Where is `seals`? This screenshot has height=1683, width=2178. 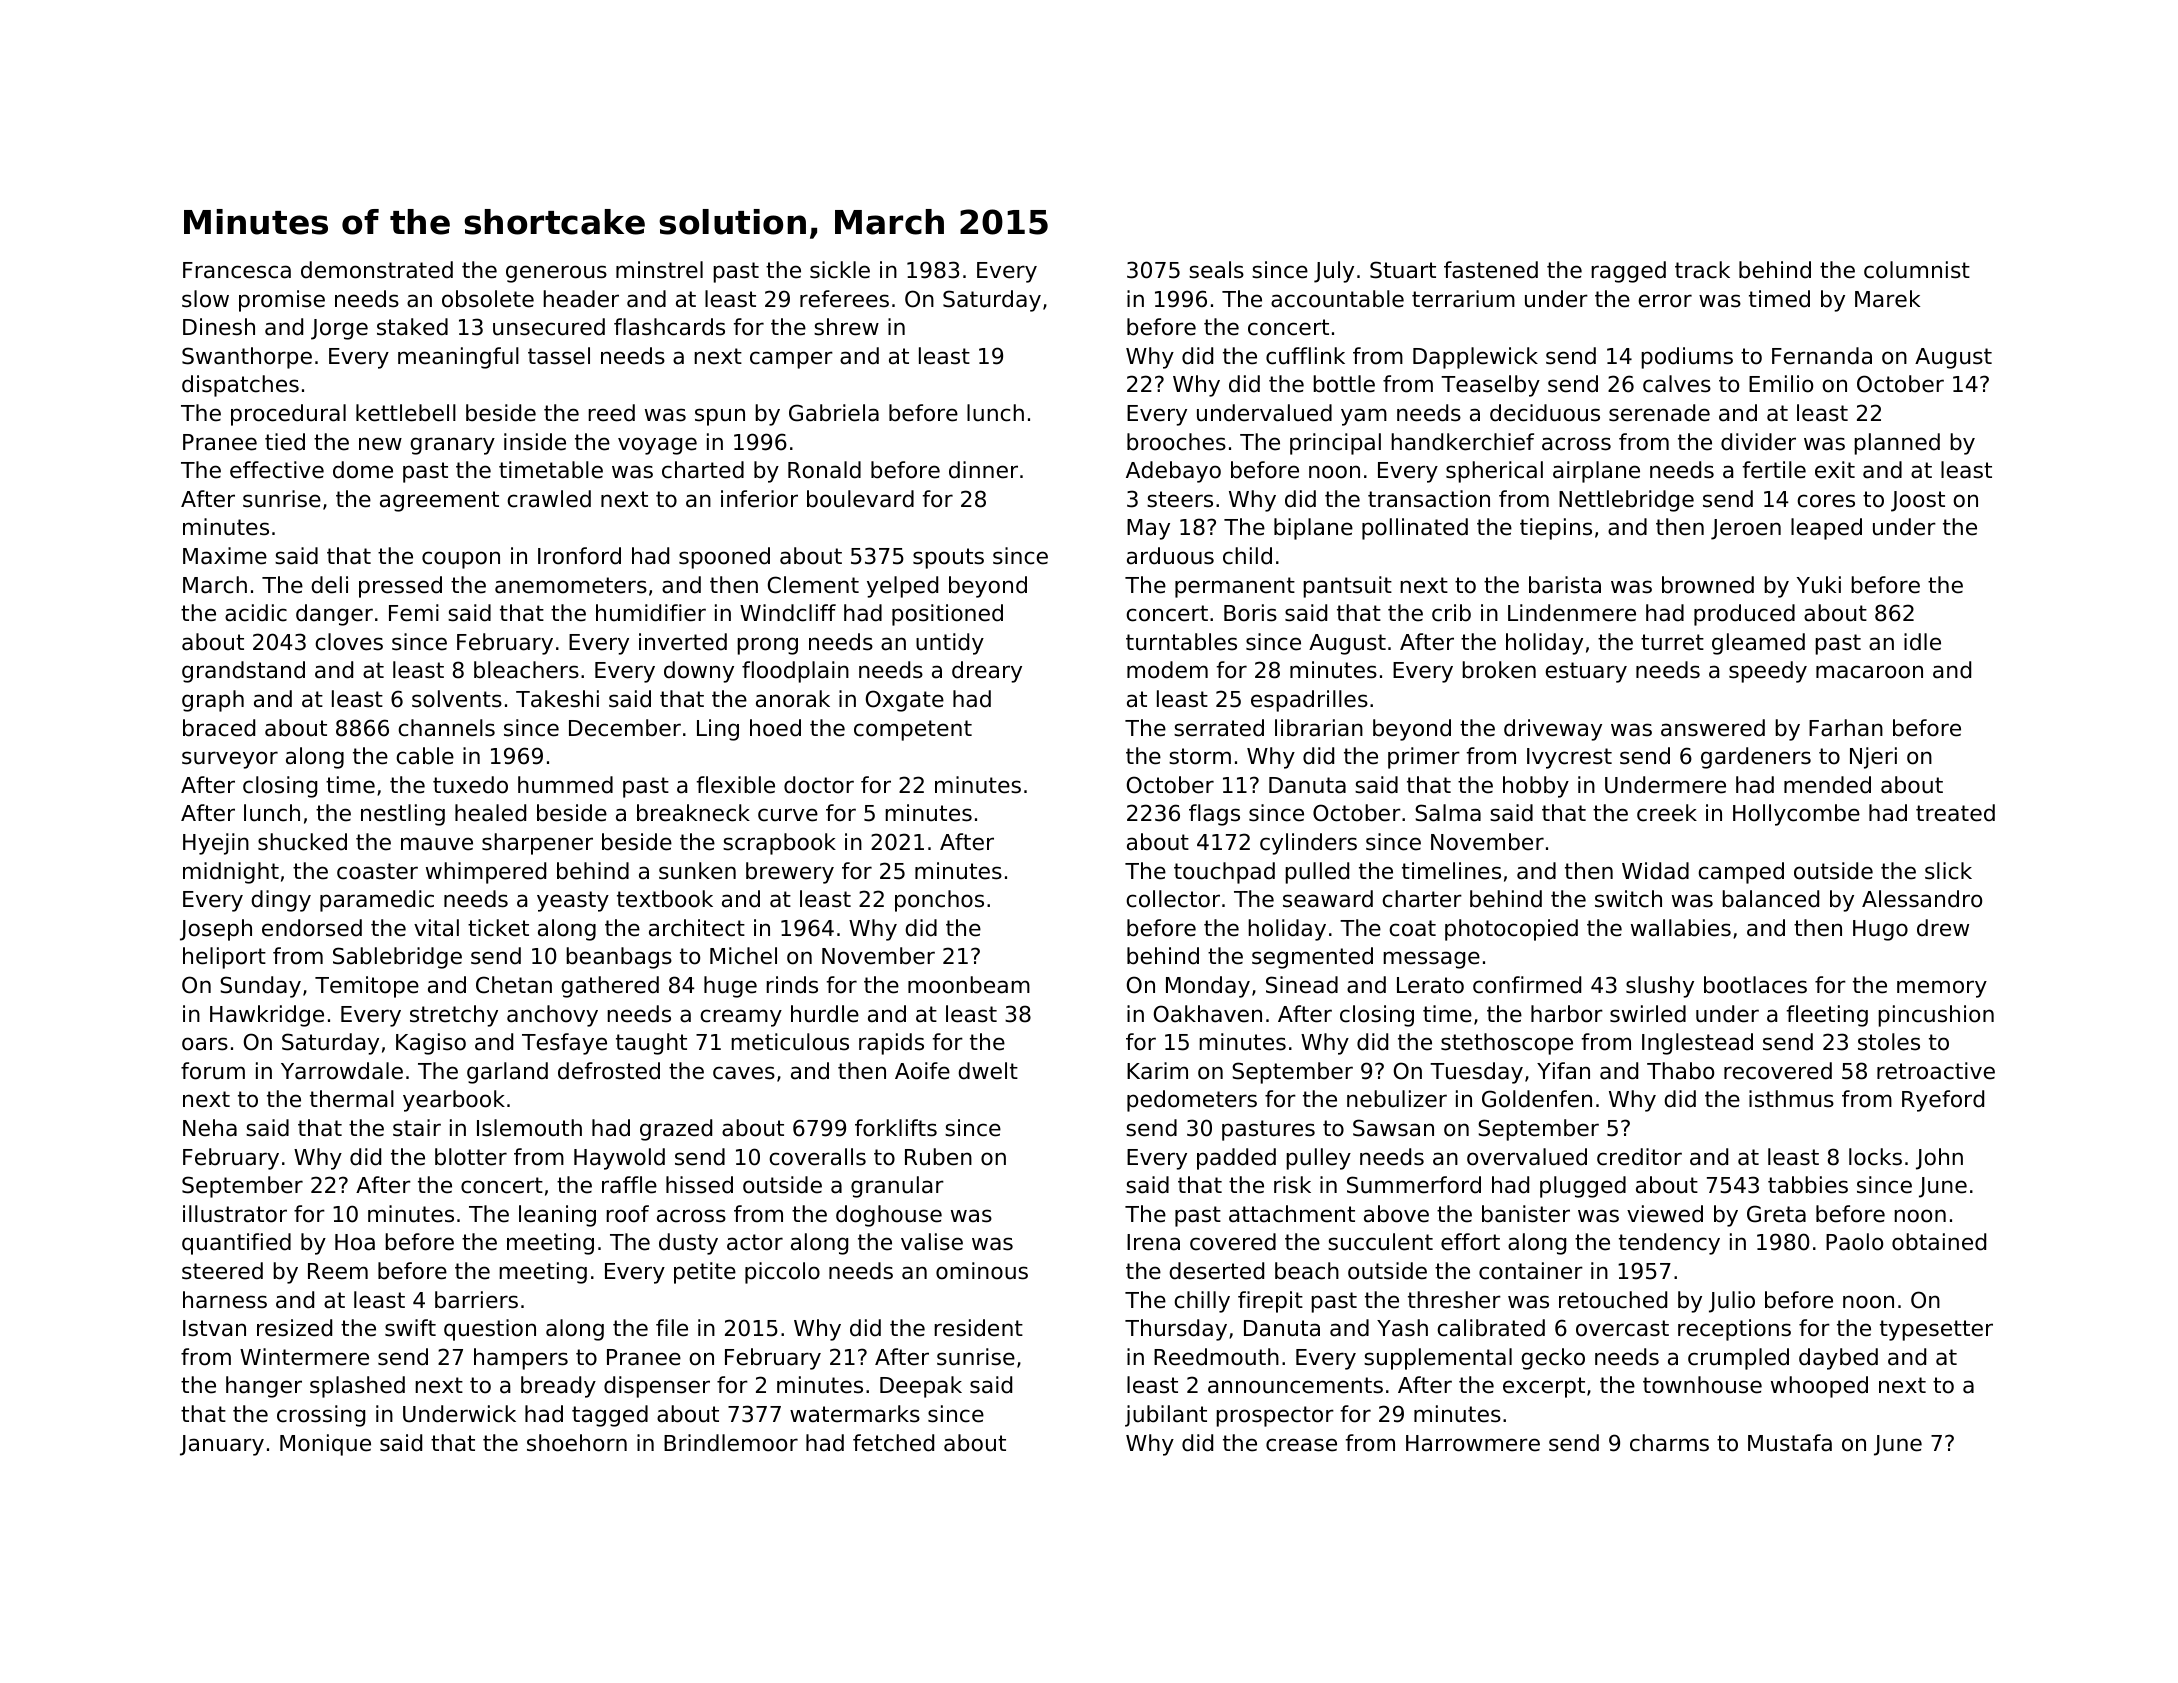 seals is located at coordinates (1216, 270).
